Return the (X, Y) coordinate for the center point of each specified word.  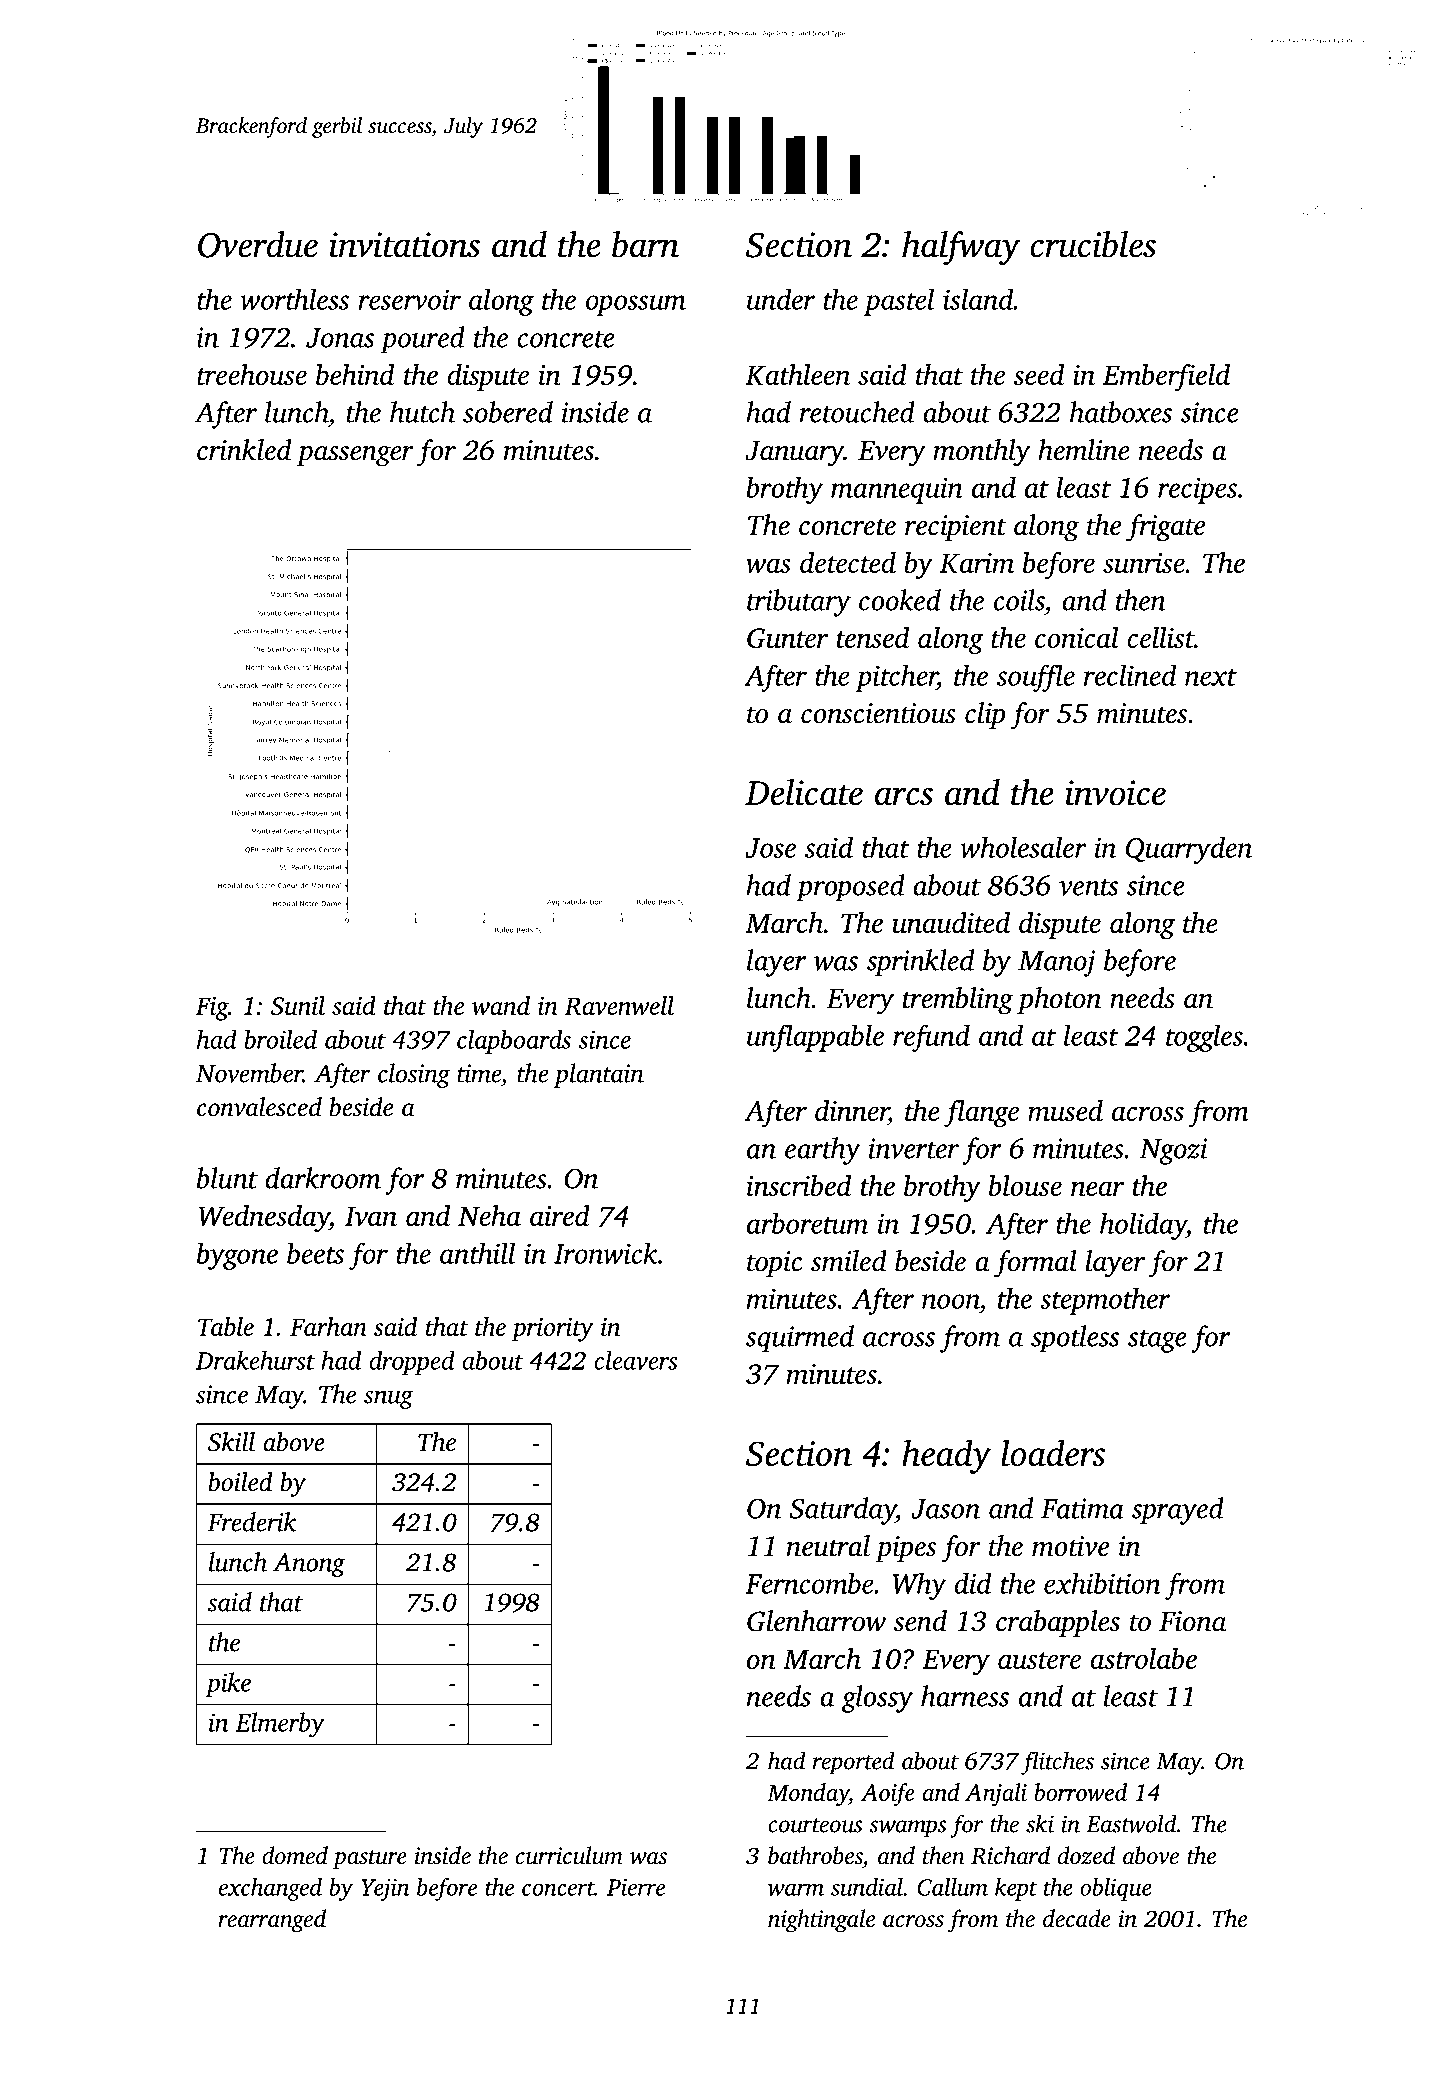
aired (560, 1215)
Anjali (996, 1794)
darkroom (323, 1178)
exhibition (1102, 1583)
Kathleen (797, 374)
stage (1157, 1341)
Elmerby (280, 1725)
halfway (961, 248)
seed (1039, 374)
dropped (412, 1363)
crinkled (244, 450)
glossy (877, 1699)
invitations (404, 245)
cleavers (635, 1360)
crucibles (1093, 244)
